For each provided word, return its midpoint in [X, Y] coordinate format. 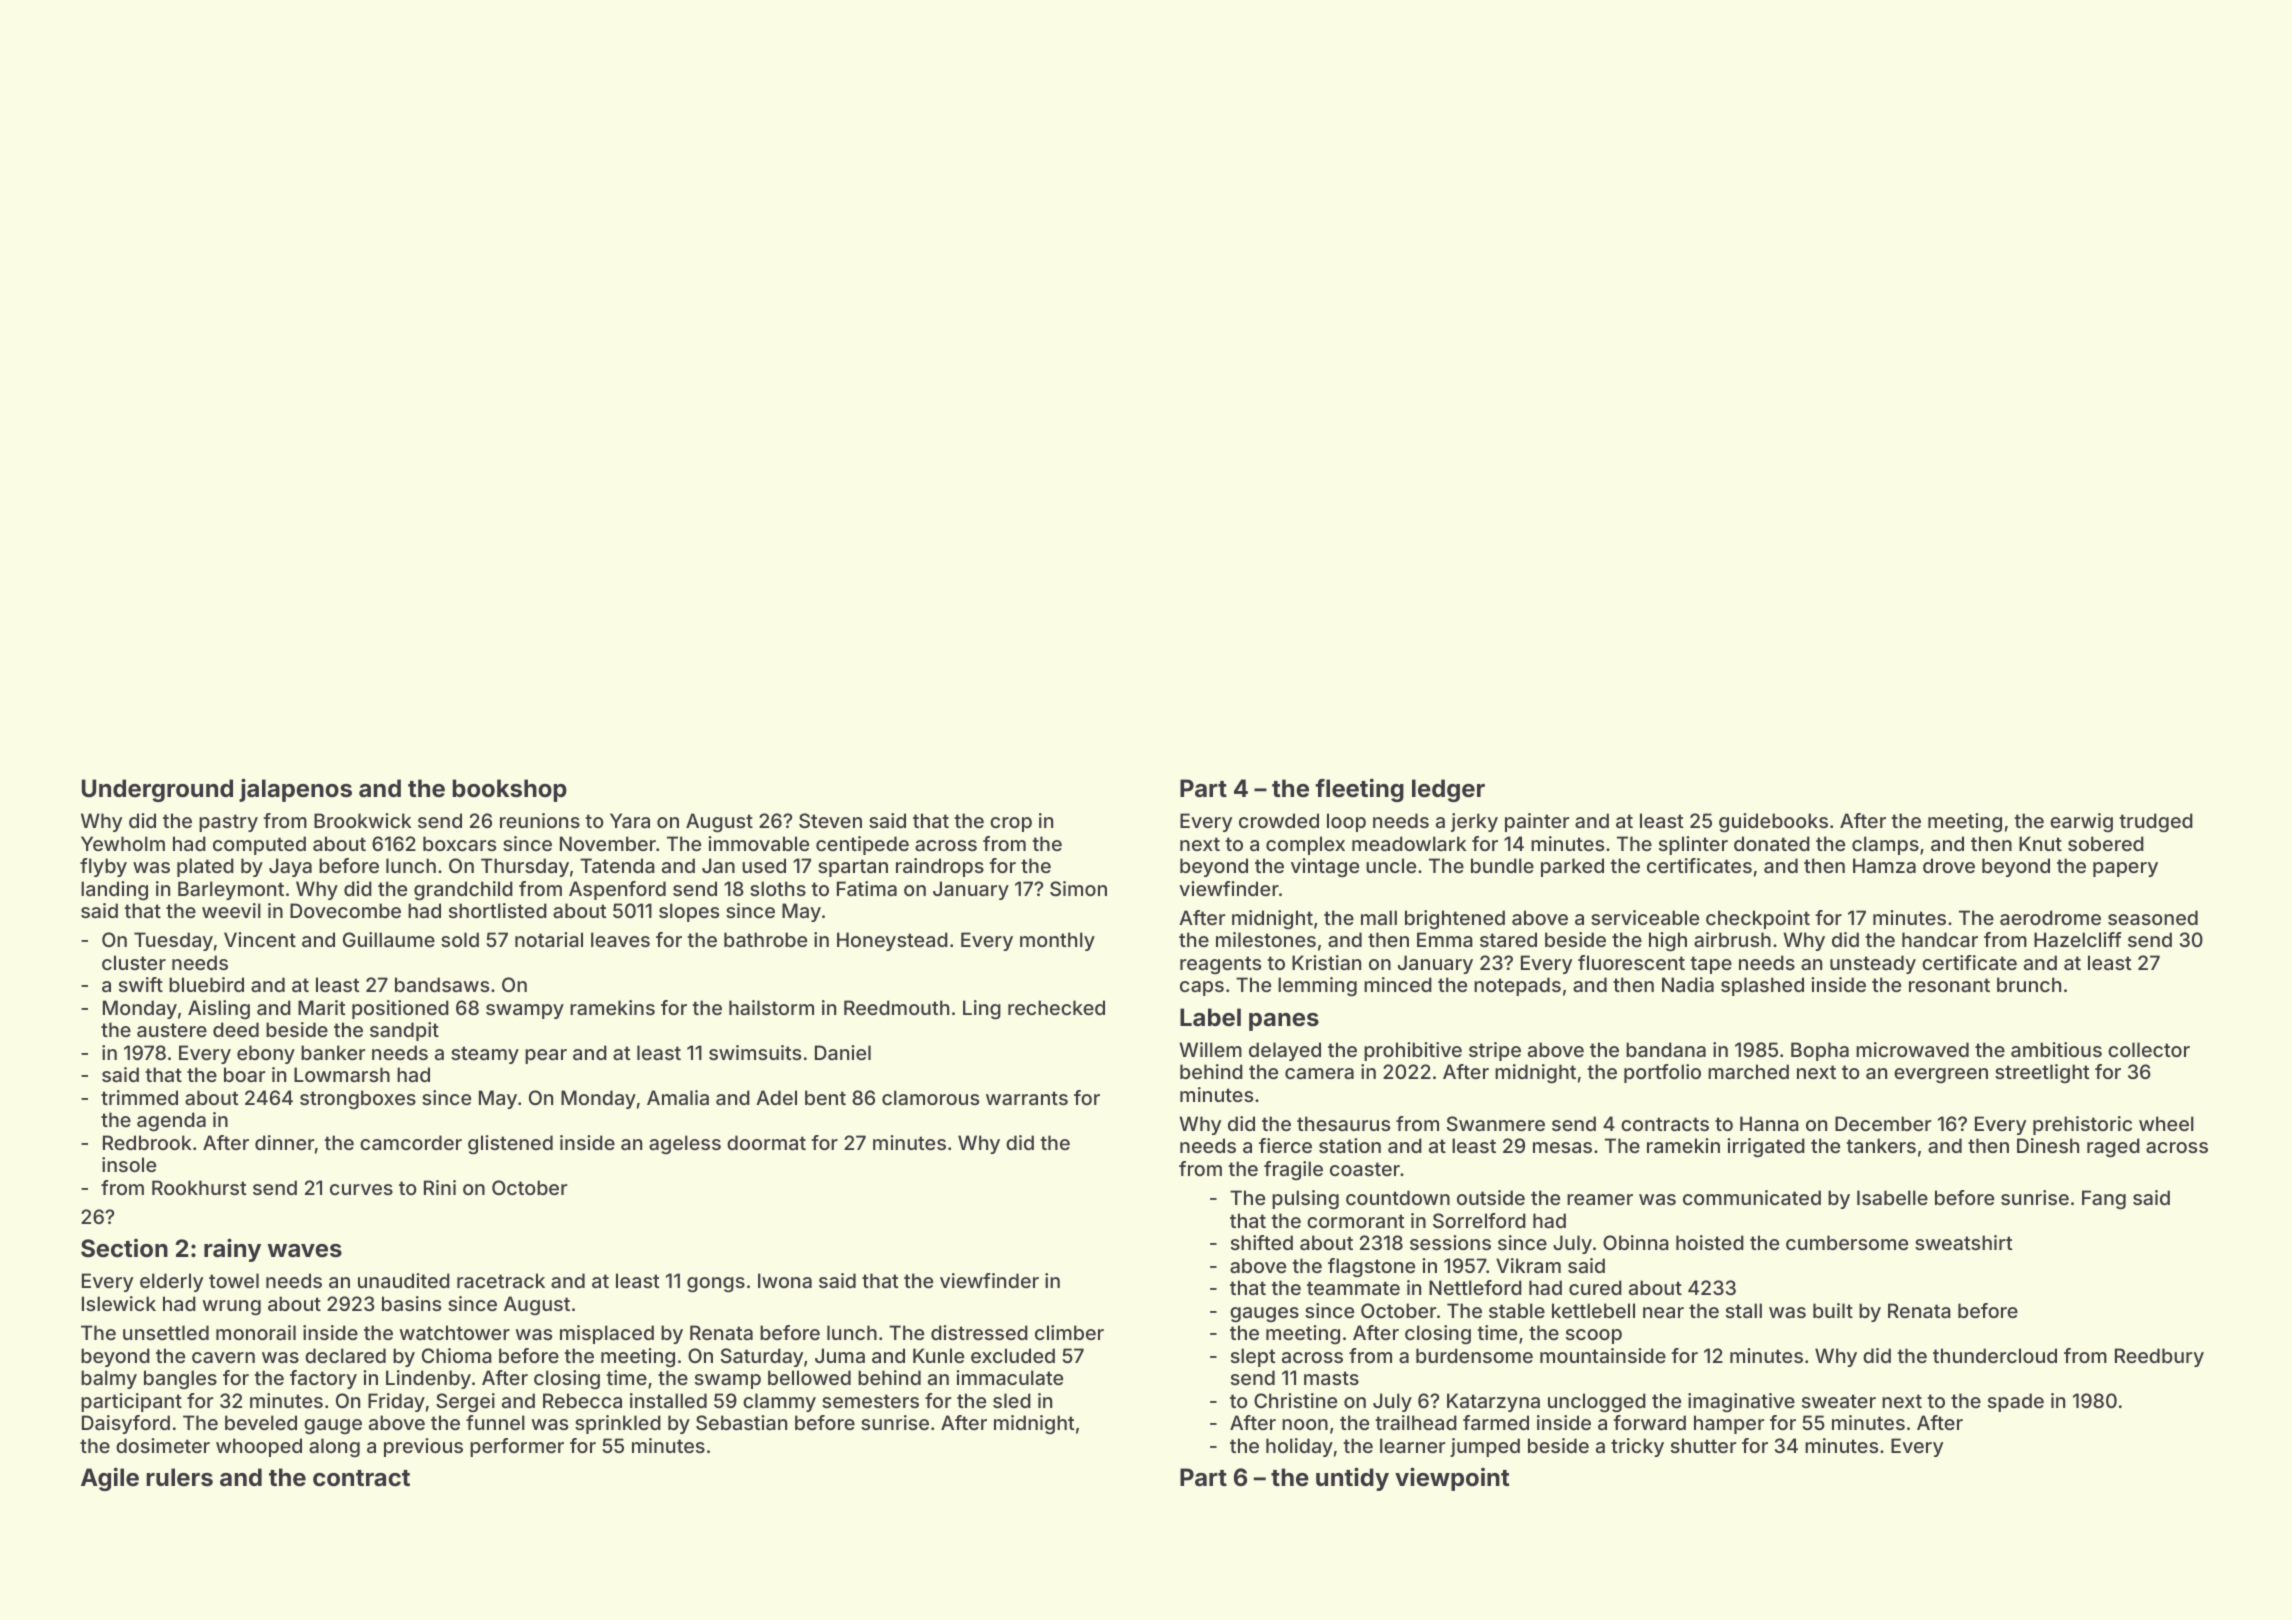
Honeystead [892, 941]
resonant [1949, 985]
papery [2125, 869]
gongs [716, 1284]
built [1833, 1310]
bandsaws [442, 984]
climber [1069, 1332]
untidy [1352, 1479]
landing [114, 890]
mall [1379, 917]
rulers [179, 1477]
